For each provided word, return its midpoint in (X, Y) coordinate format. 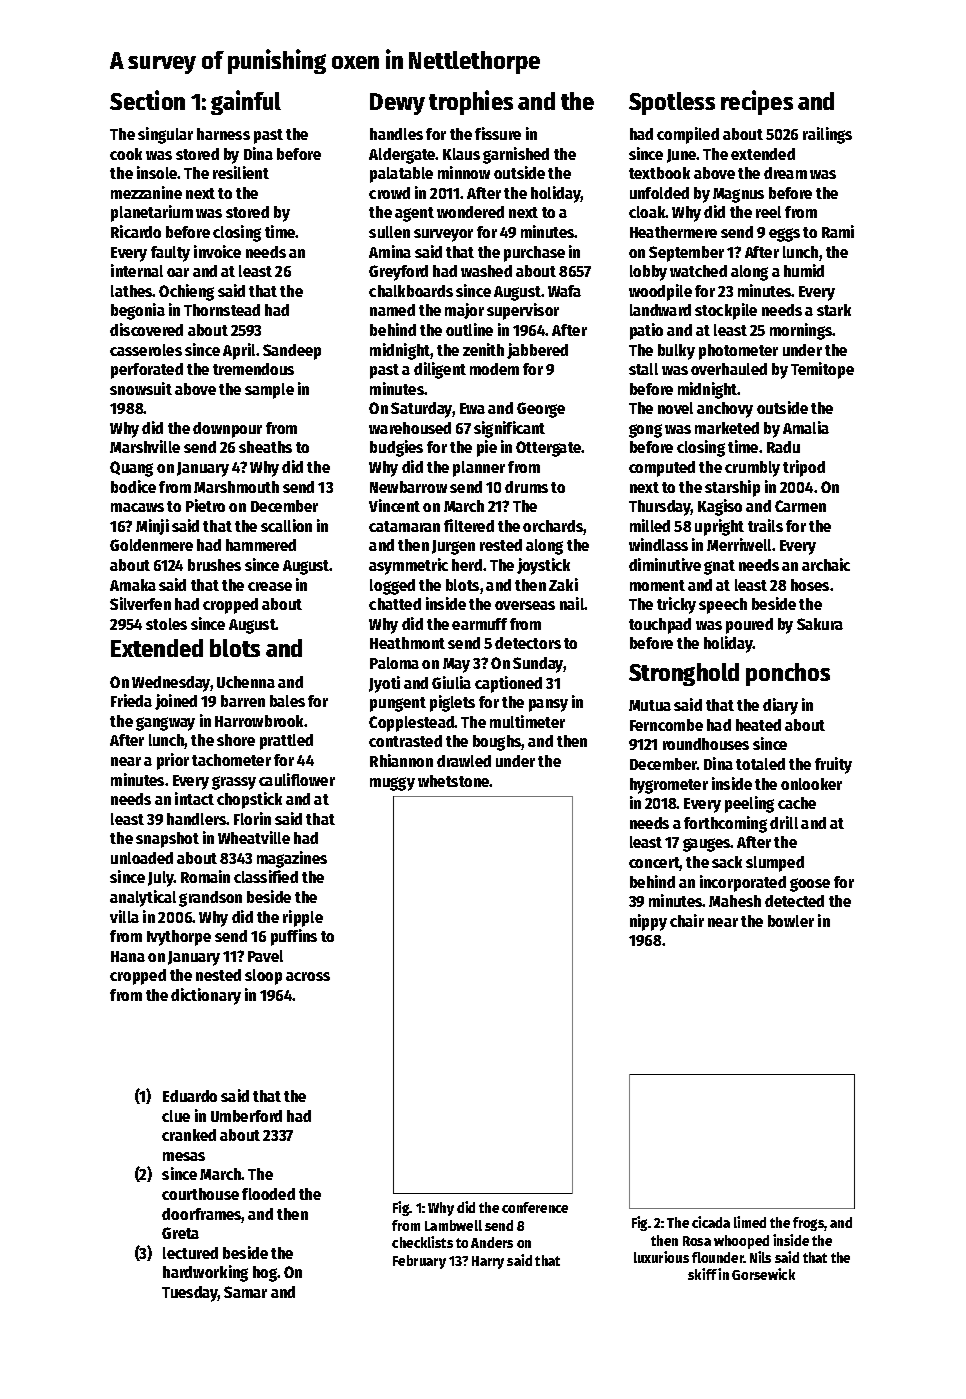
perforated (147, 371)
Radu (783, 447)
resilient (241, 172)
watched (698, 271)
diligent (440, 370)
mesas (184, 1156)
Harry (488, 1262)
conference (535, 1207)
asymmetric (408, 566)
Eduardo (190, 1096)
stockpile (726, 311)
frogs (809, 1224)
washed (486, 271)
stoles (166, 624)
